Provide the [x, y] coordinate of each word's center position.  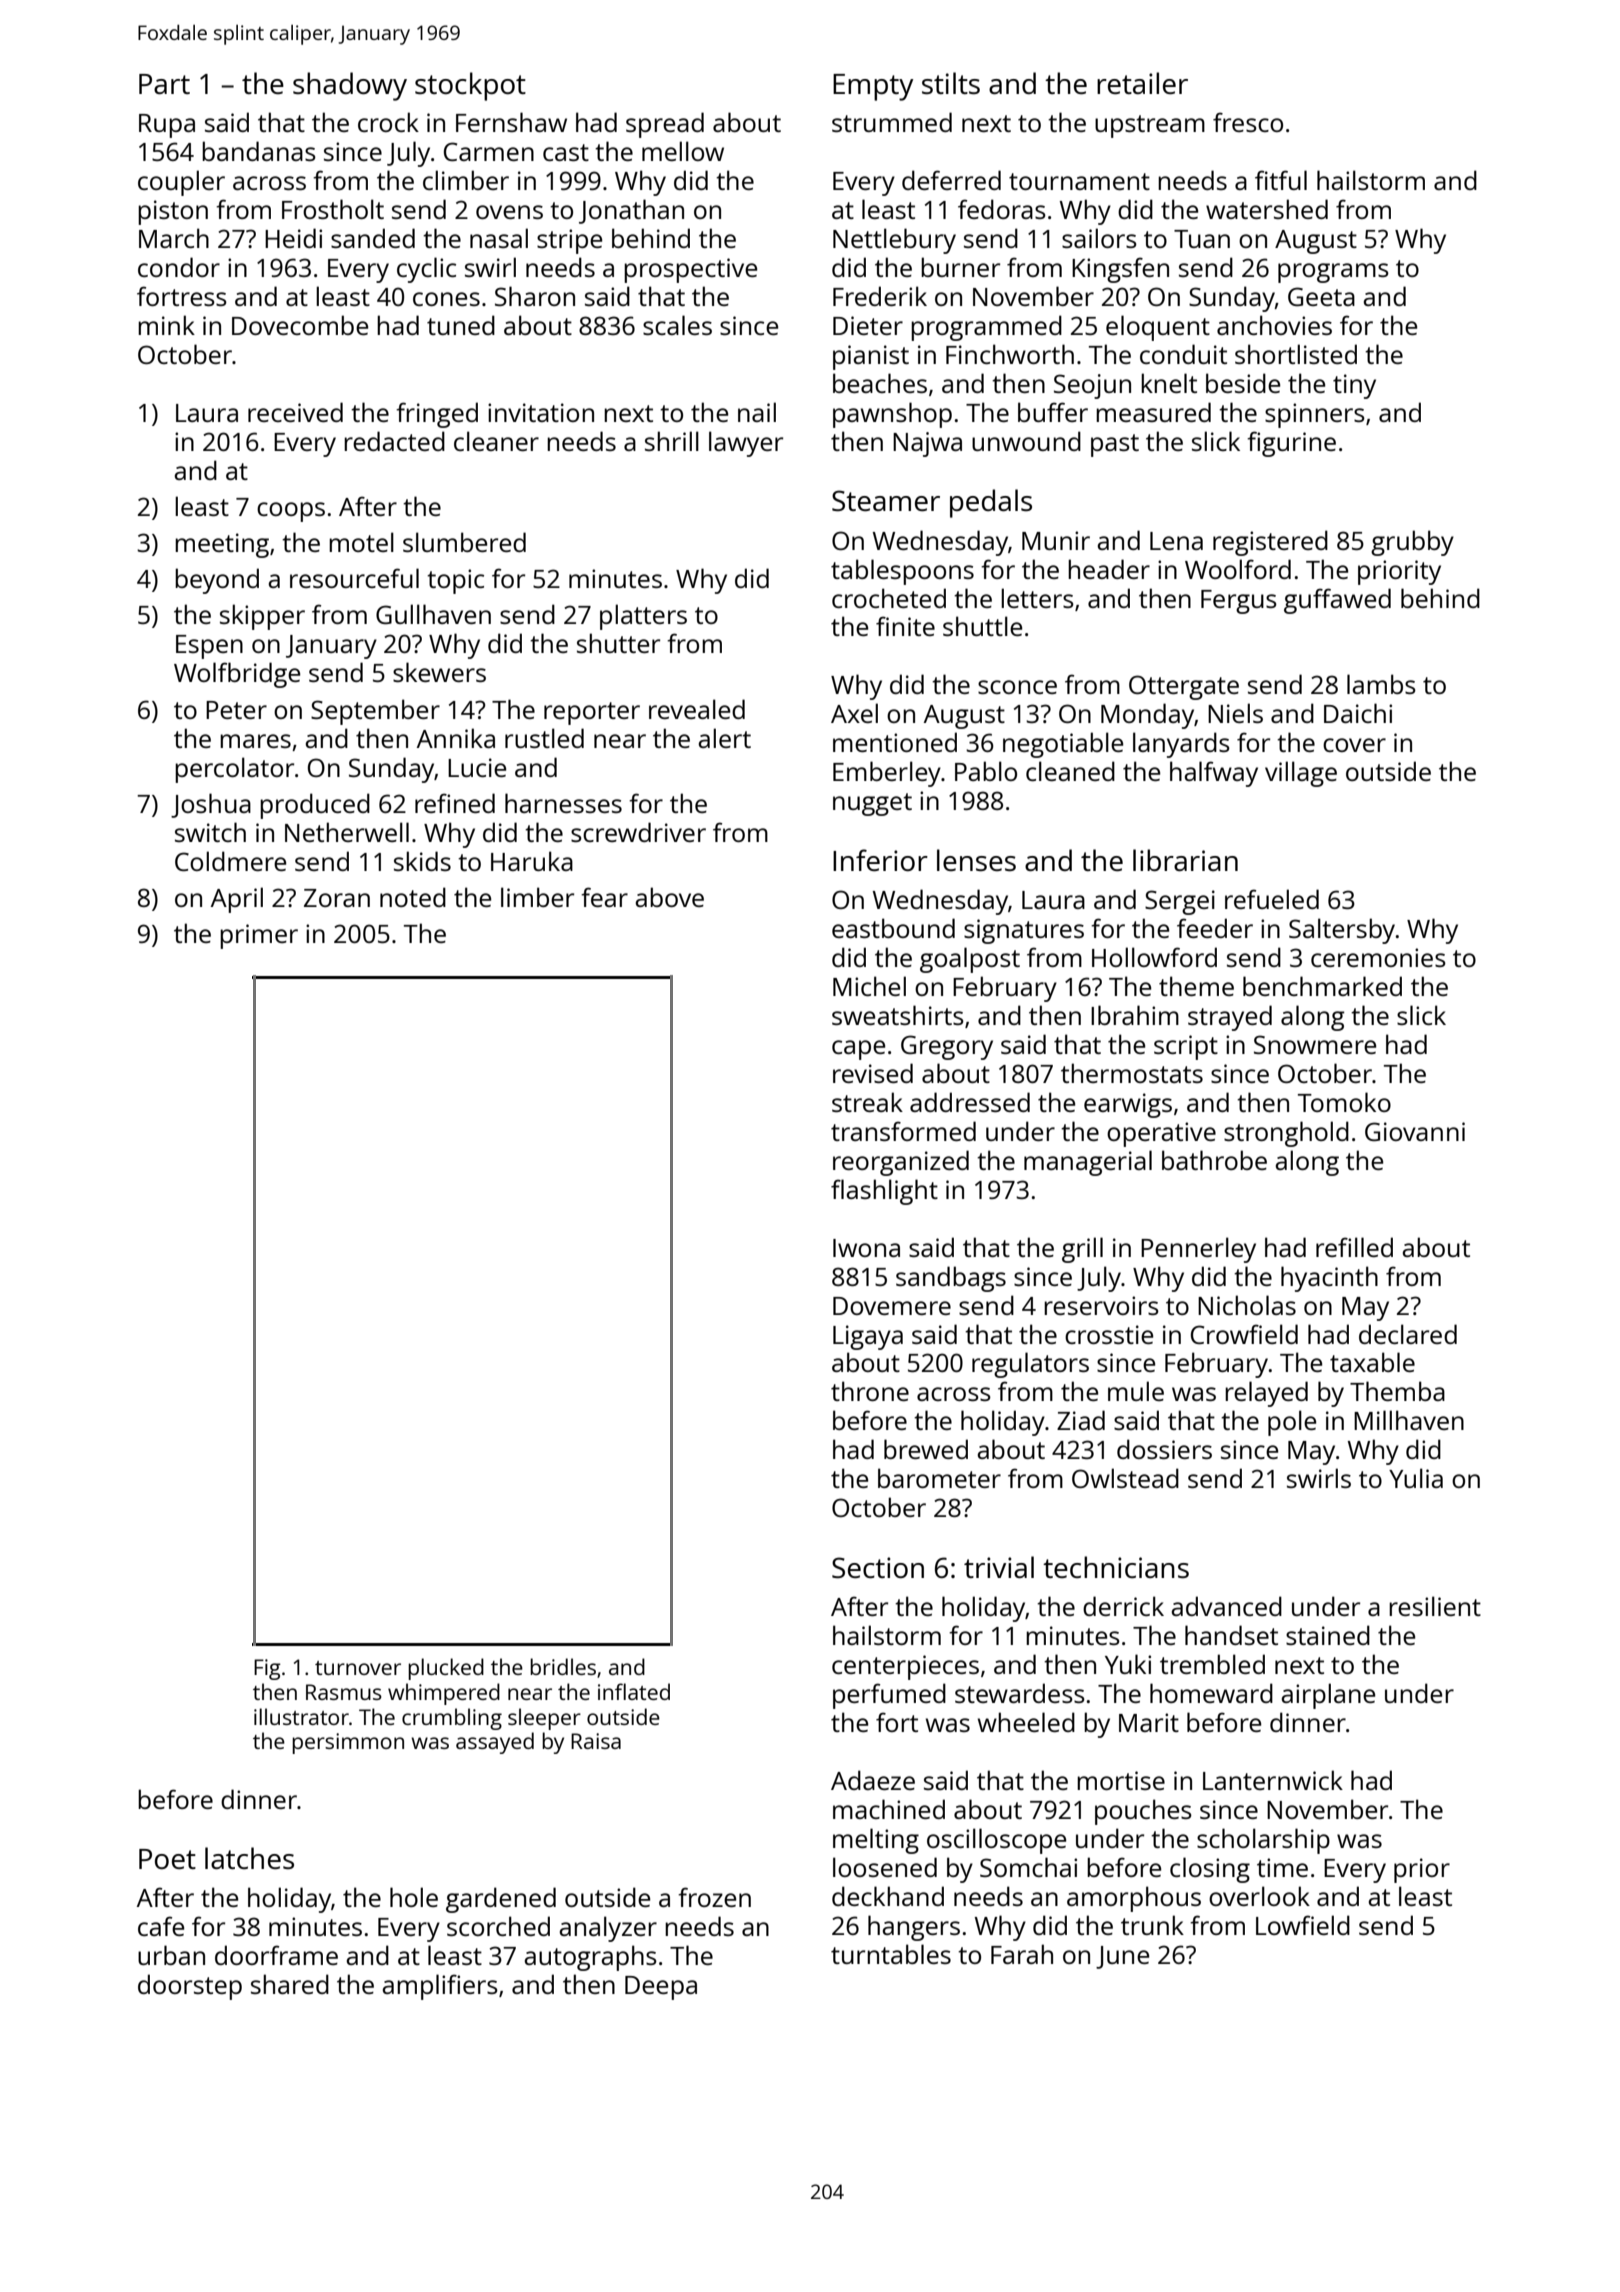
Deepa [661, 1988]
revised [873, 1073]
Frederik [880, 296]
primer [259, 936]
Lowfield [1303, 1925]
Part [164, 84]
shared [290, 1984]
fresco [1248, 122]
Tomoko [1344, 1102]
